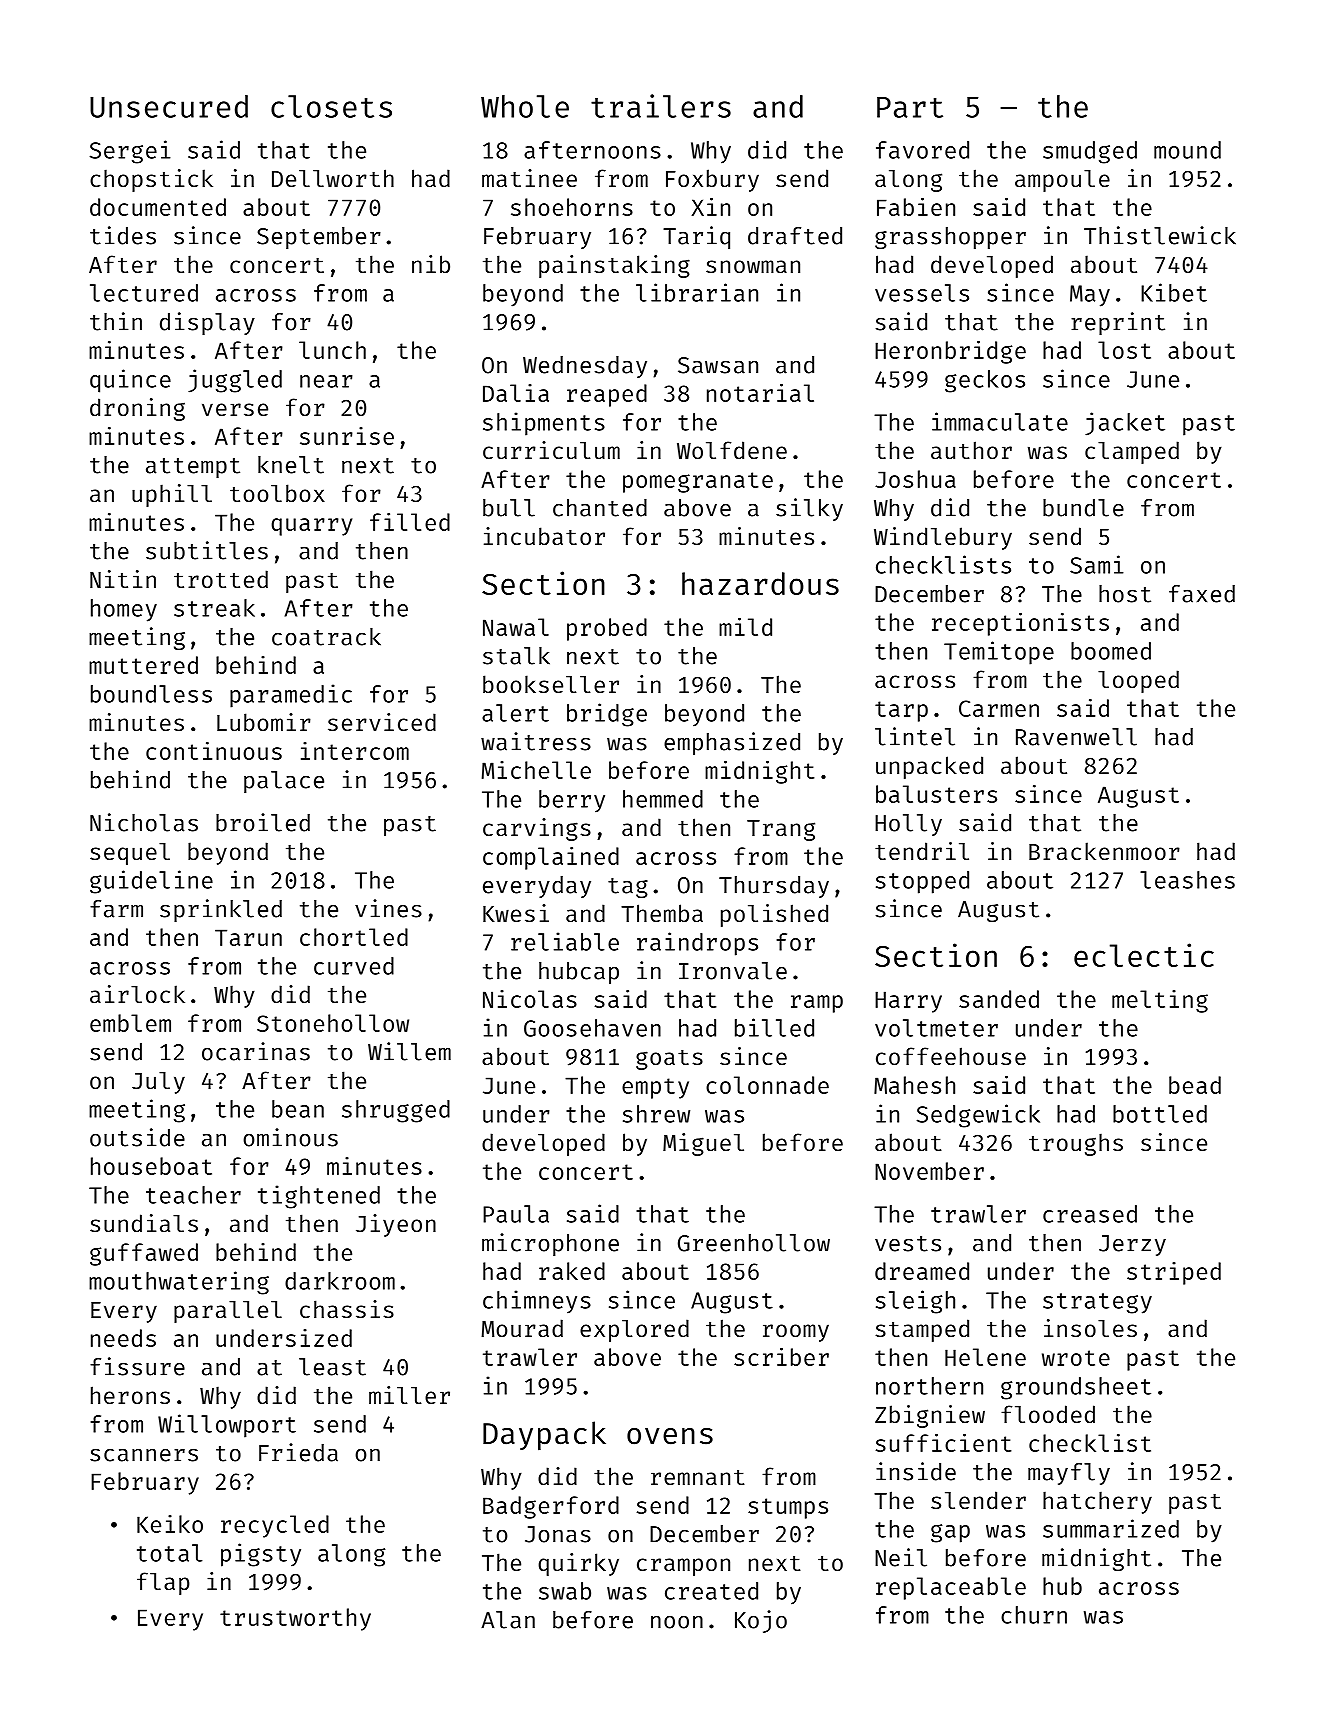  I want to click on hazardous, so click(760, 583).
